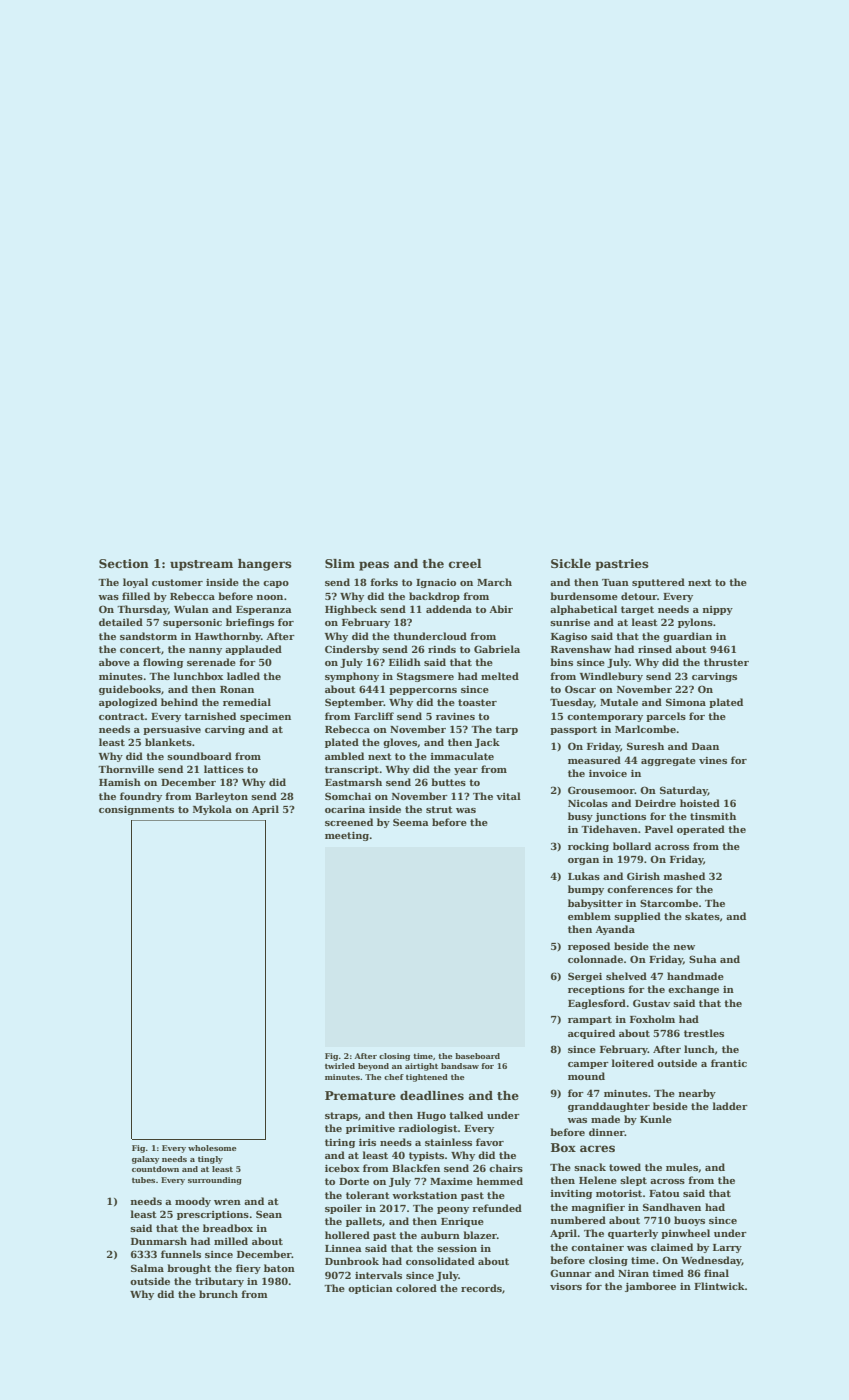 The width and height of the screenshot is (849, 1400). Describe the element at coordinates (145, 1160) in the screenshot. I see `galaxy` at that location.
